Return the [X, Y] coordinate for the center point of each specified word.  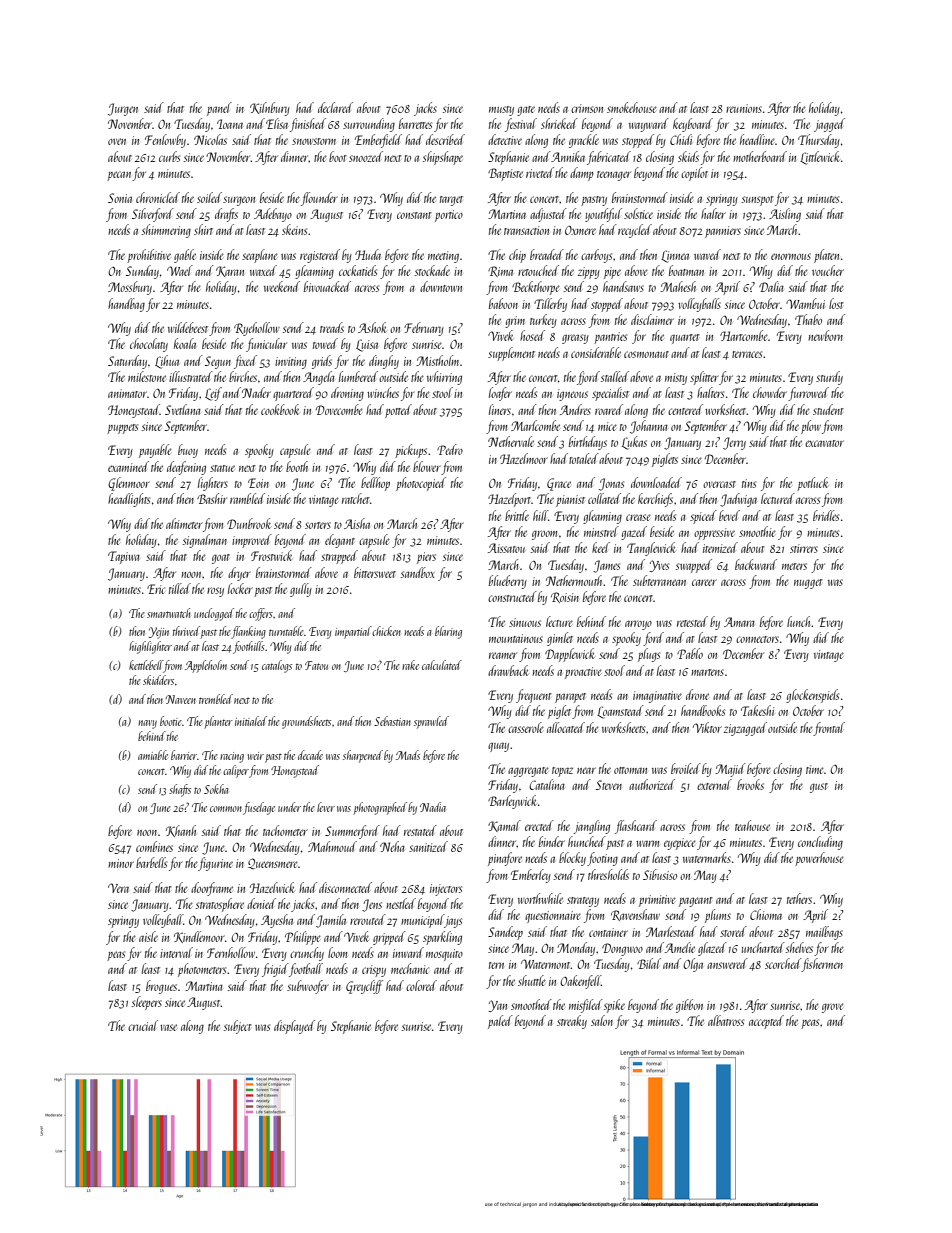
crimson [587, 108]
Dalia [771, 286]
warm [647, 843]
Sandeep [505, 933]
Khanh [181, 831]
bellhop [375, 484]
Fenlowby [165, 141]
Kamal [504, 826]
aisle [148, 936]
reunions [744, 108]
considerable [596, 352]
